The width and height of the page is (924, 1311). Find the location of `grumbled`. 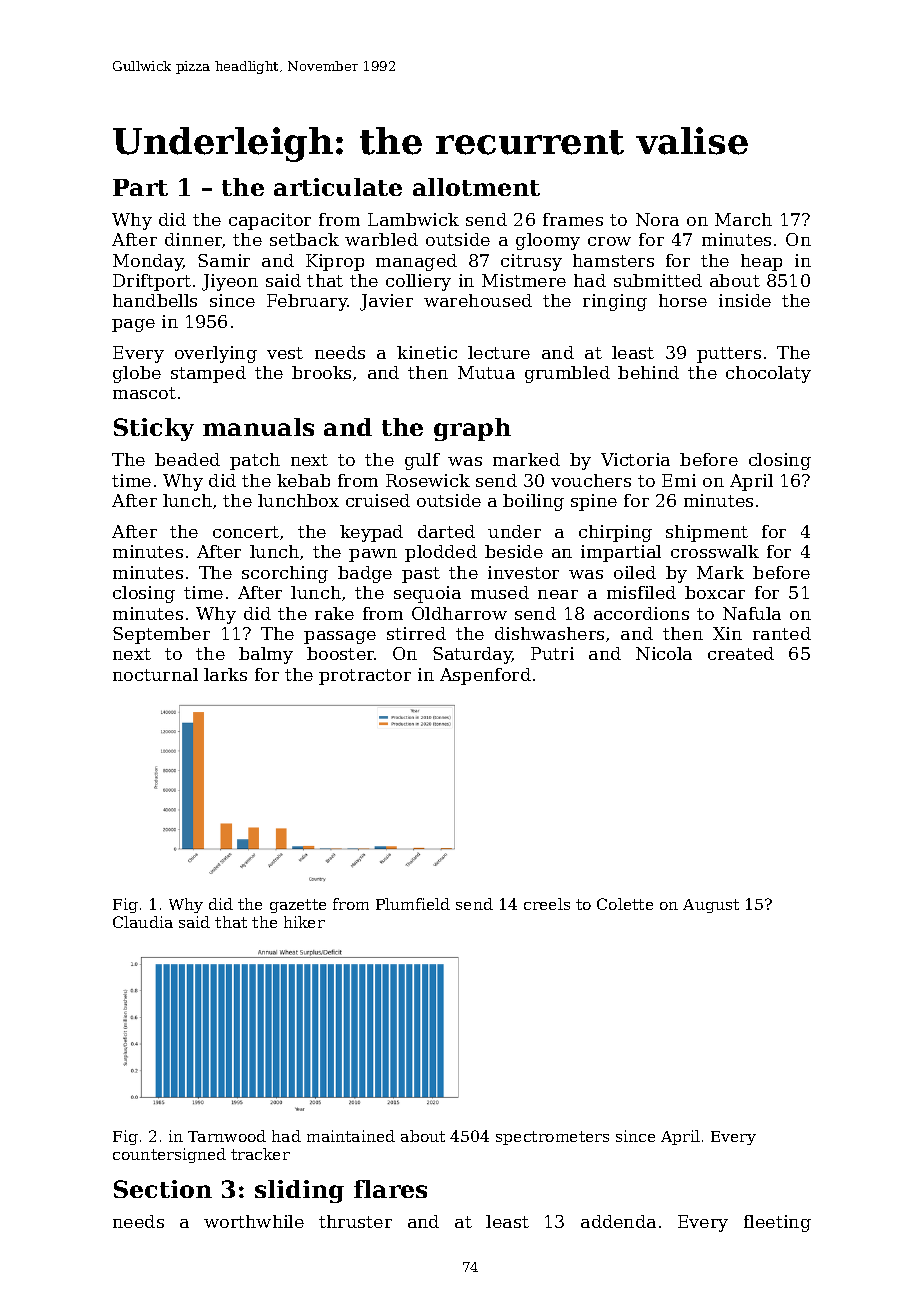

grumbled is located at coordinates (567, 374).
